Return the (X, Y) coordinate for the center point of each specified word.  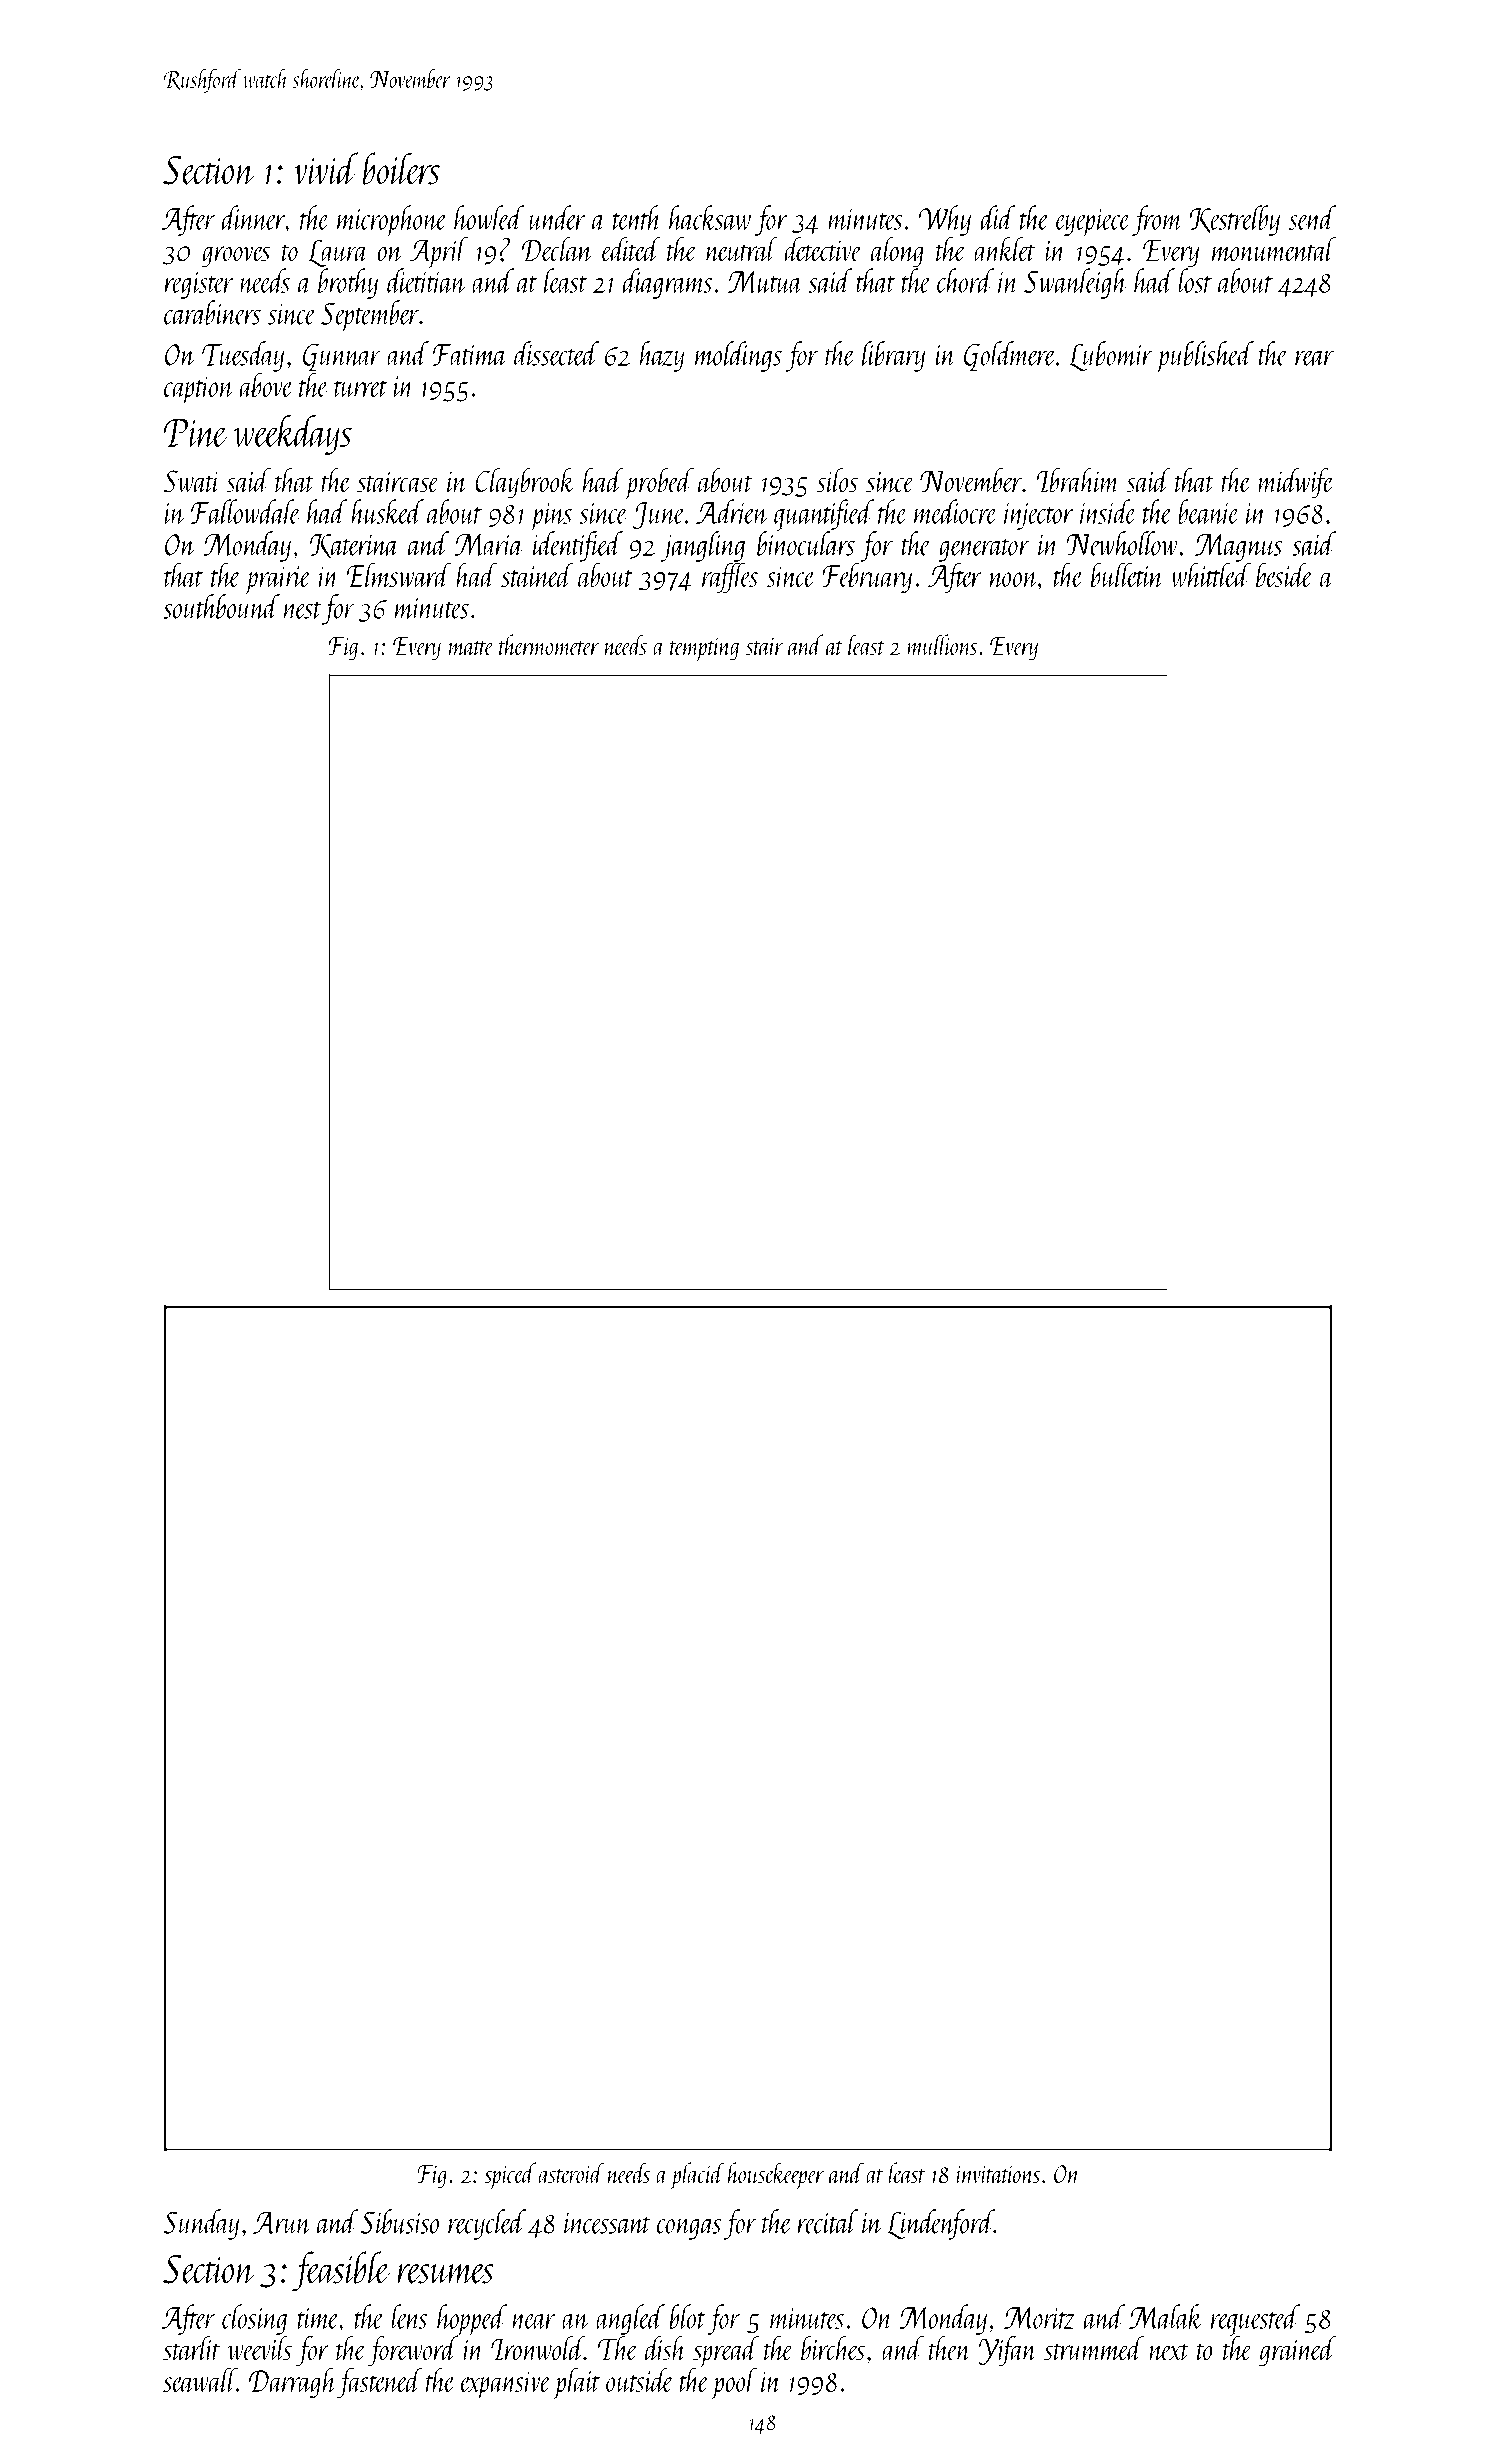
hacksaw (710, 217)
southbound (221, 606)
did (998, 217)
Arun (282, 2223)
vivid (326, 168)
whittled (1211, 574)
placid (697, 2176)
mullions (942, 645)
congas (689, 2229)
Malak (1166, 2316)
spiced (510, 2175)
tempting (704, 649)
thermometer (549, 645)
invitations (998, 2174)
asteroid (572, 2173)
